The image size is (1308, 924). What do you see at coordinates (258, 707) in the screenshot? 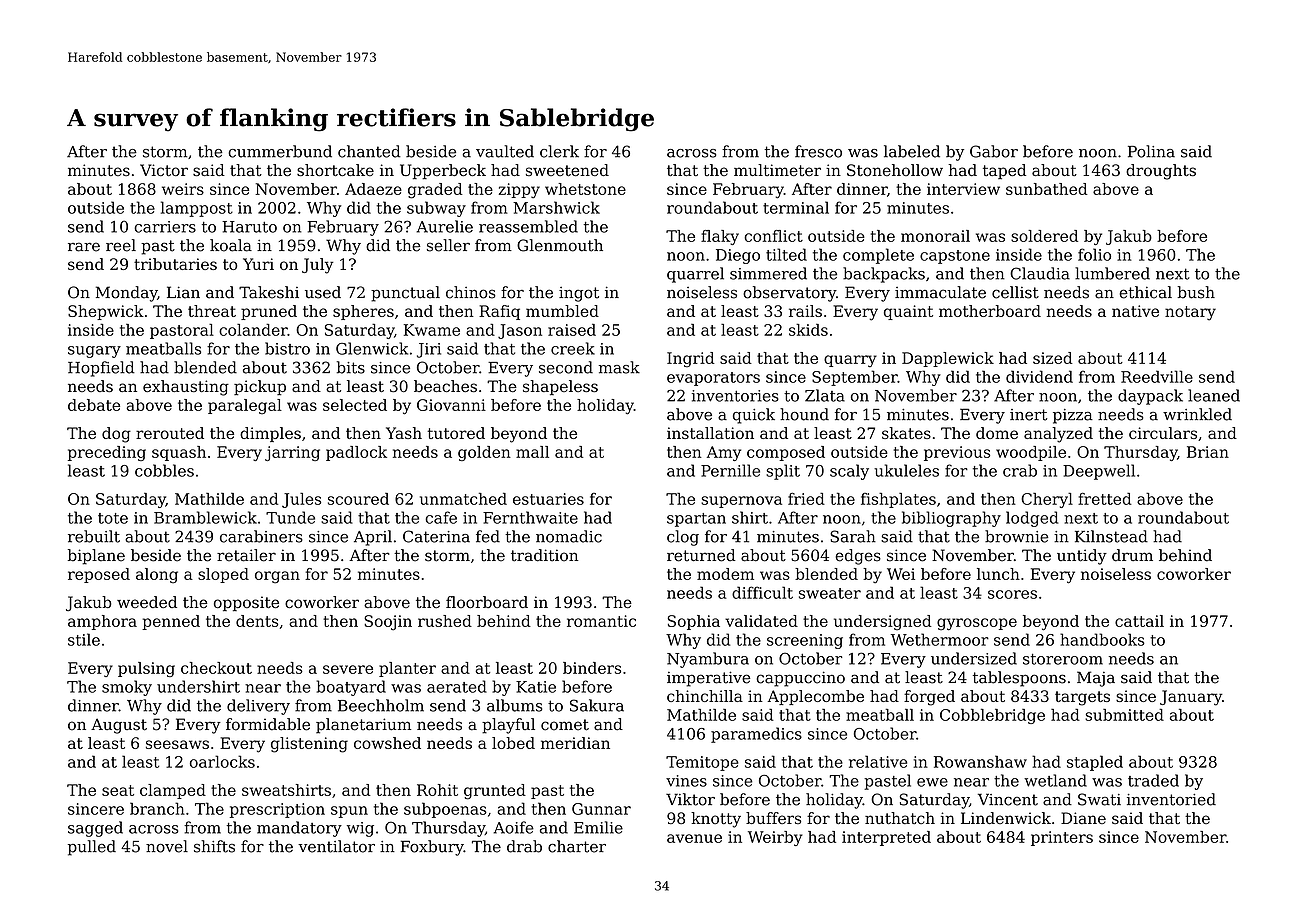
I see `delivery` at bounding box center [258, 707].
